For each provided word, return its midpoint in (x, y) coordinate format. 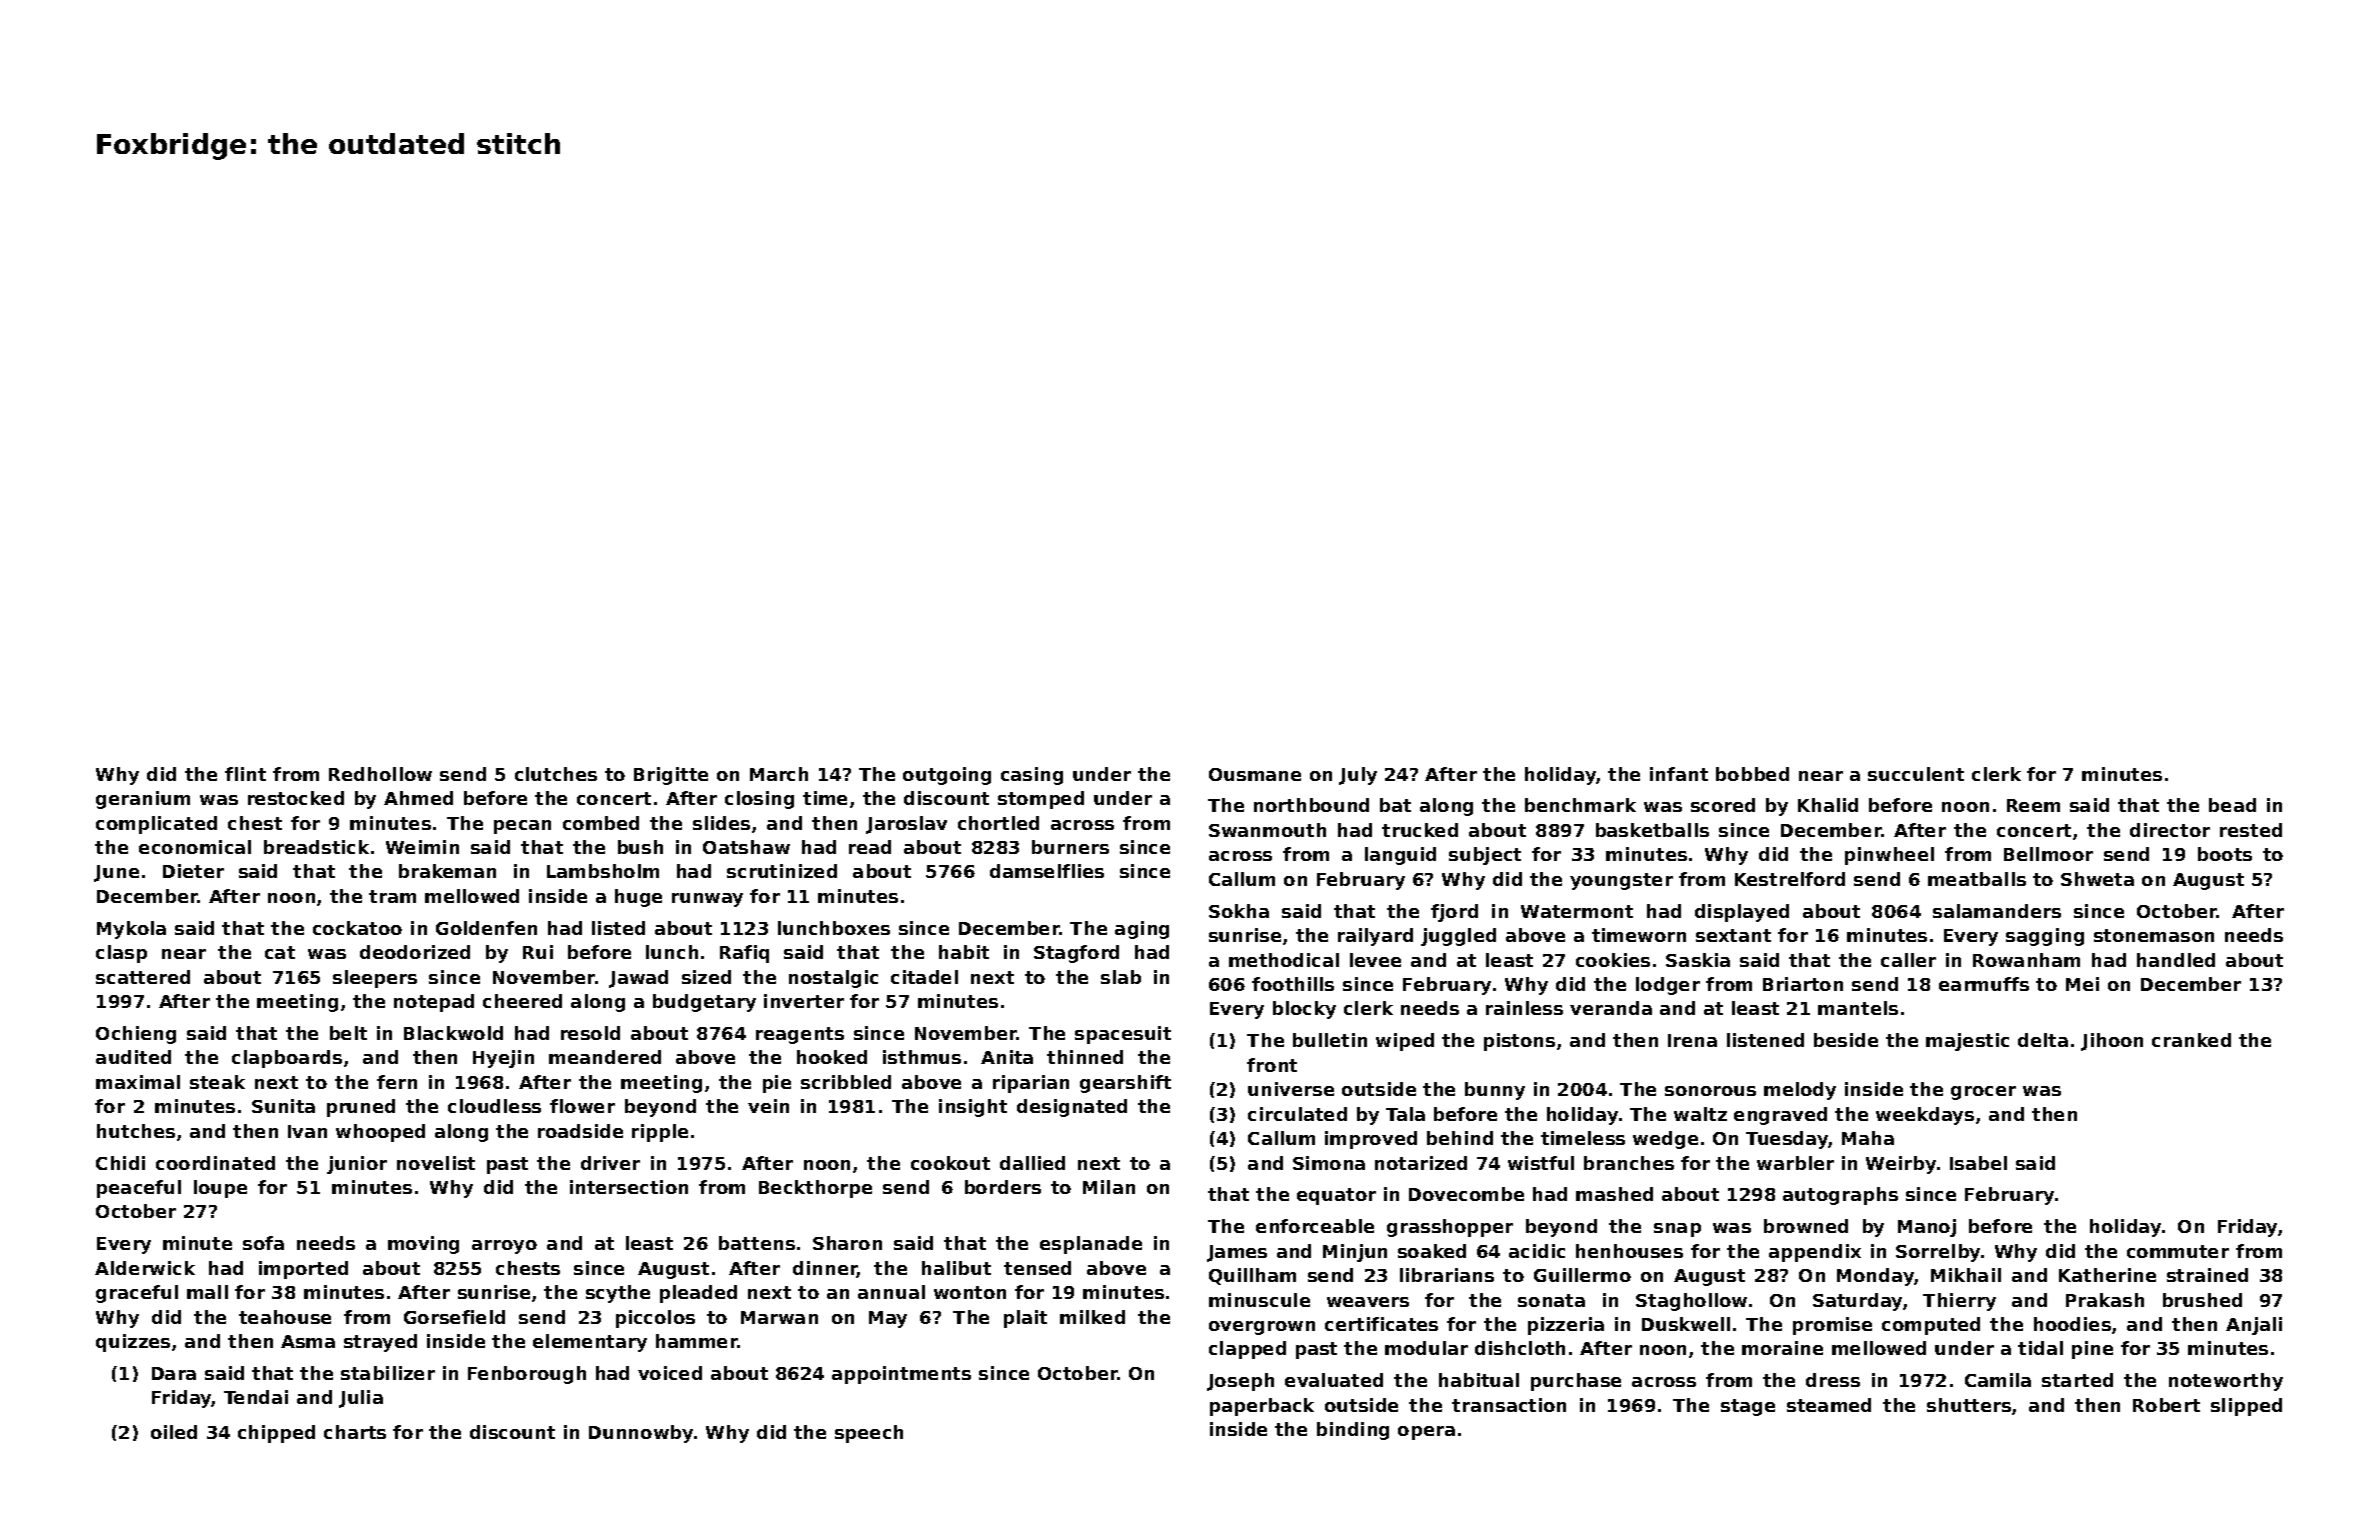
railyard (1375, 937)
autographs (1840, 1196)
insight (973, 1108)
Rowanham (2026, 960)
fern (397, 1082)
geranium (143, 800)
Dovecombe (1466, 1194)
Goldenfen (486, 928)
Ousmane (1255, 774)
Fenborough (527, 1375)
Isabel (1978, 1163)
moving (423, 1245)
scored (1723, 805)
